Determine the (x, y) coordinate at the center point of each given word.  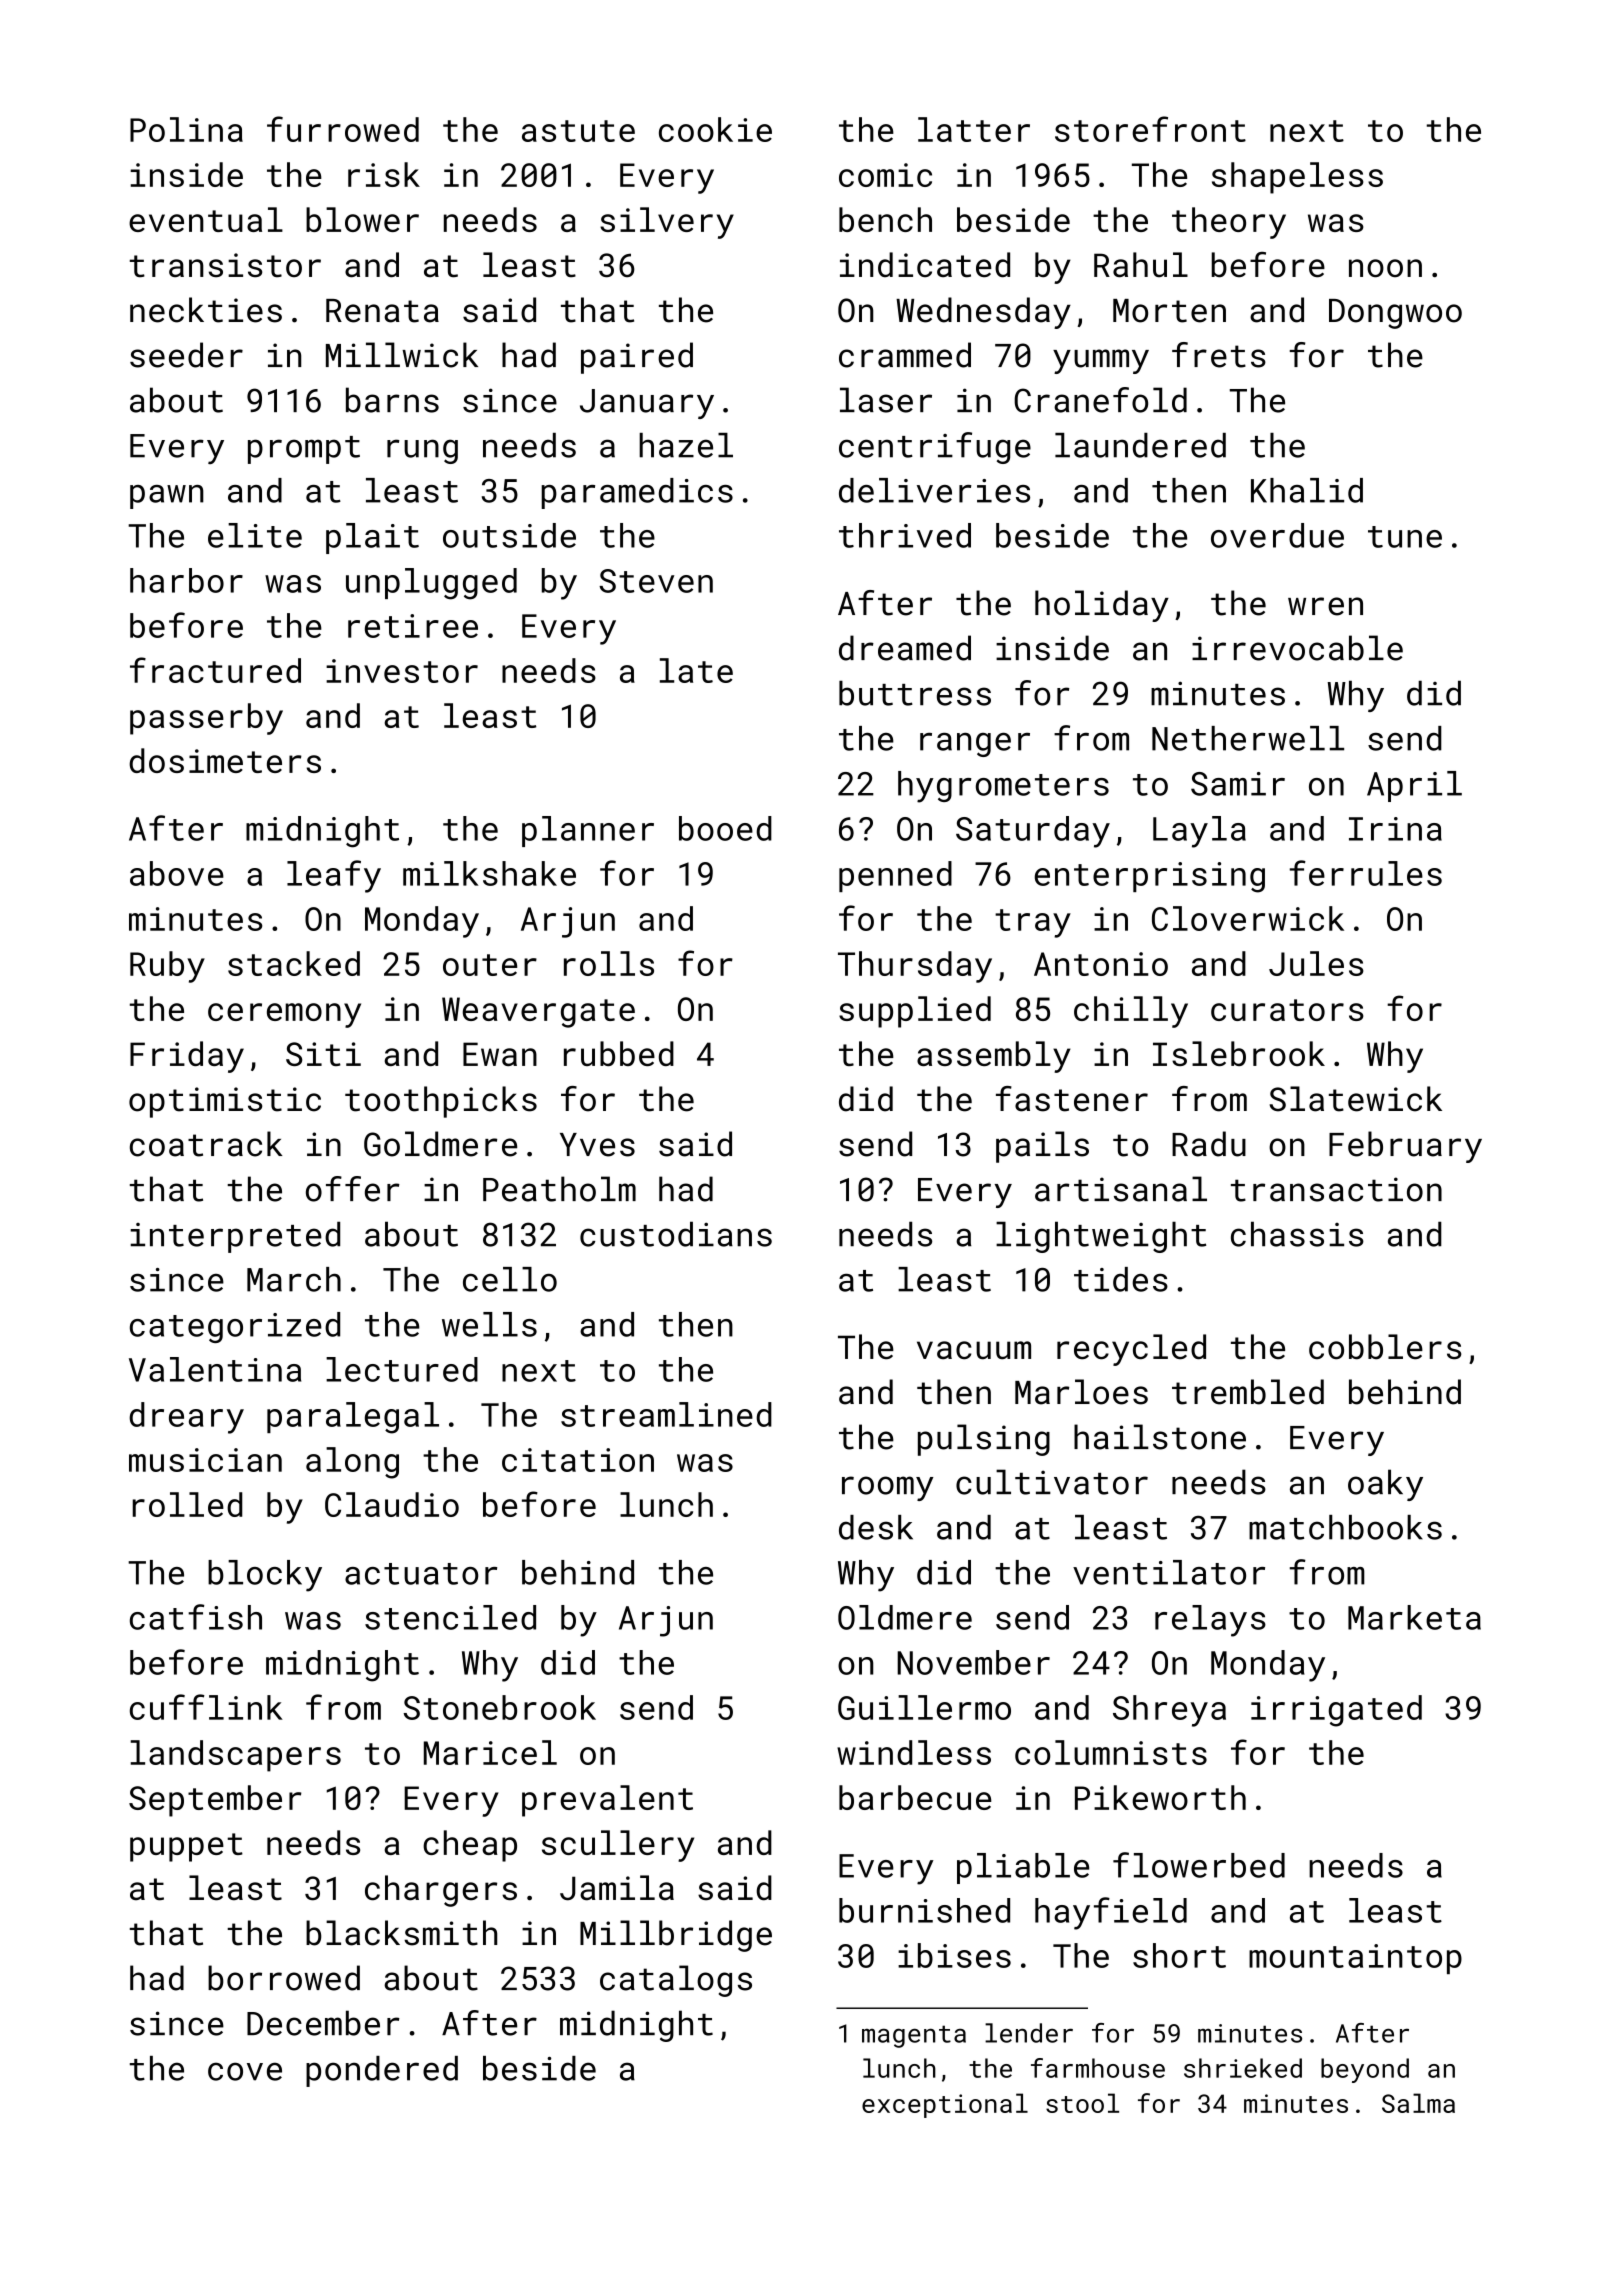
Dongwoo (1395, 314)
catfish (196, 1617)
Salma (1418, 2103)
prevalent (607, 1801)
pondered (382, 2071)
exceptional (945, 2105)
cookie (715, 129)
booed (725, 828)
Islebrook (1239, 1053)
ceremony (284, 1015)
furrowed (343, 129)
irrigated (1336, 1711)
